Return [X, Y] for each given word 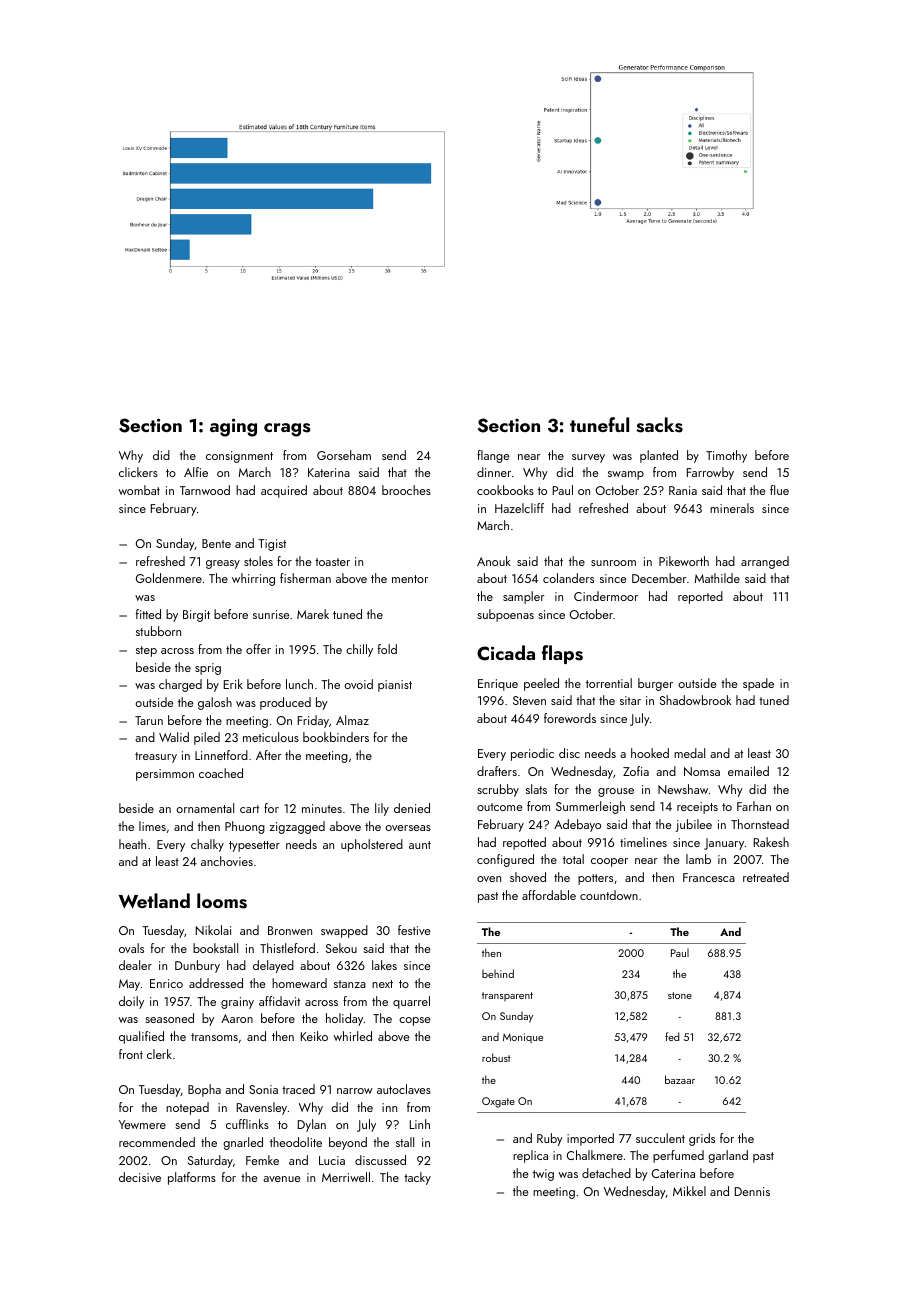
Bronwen [290, 930]
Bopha [204, 1090]
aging [233, 427]
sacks [659, 425]
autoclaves [404, 1089]
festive [414, 930]
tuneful [599, 424]
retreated [766, 877]
